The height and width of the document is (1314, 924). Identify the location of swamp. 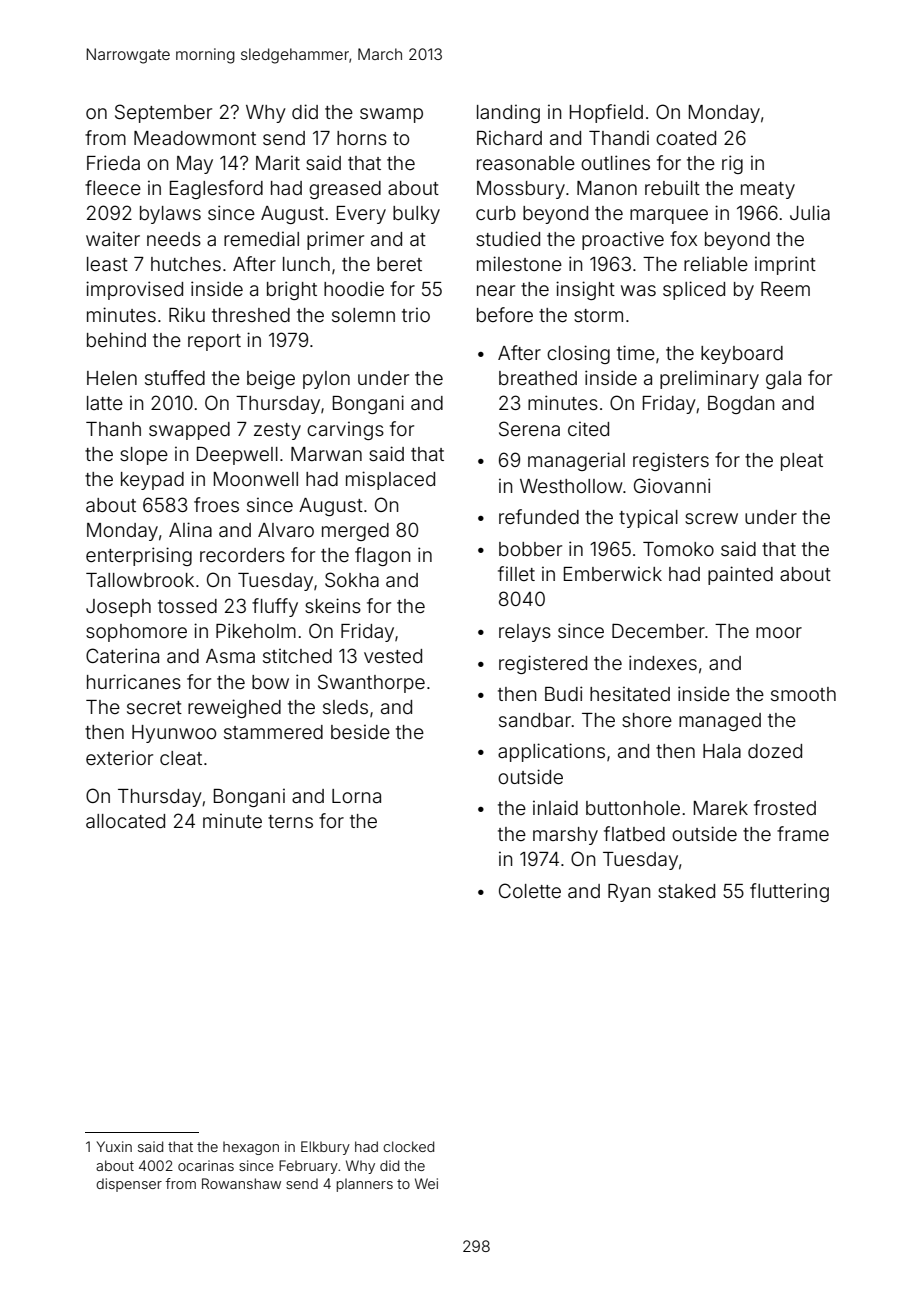
(391, 115).
